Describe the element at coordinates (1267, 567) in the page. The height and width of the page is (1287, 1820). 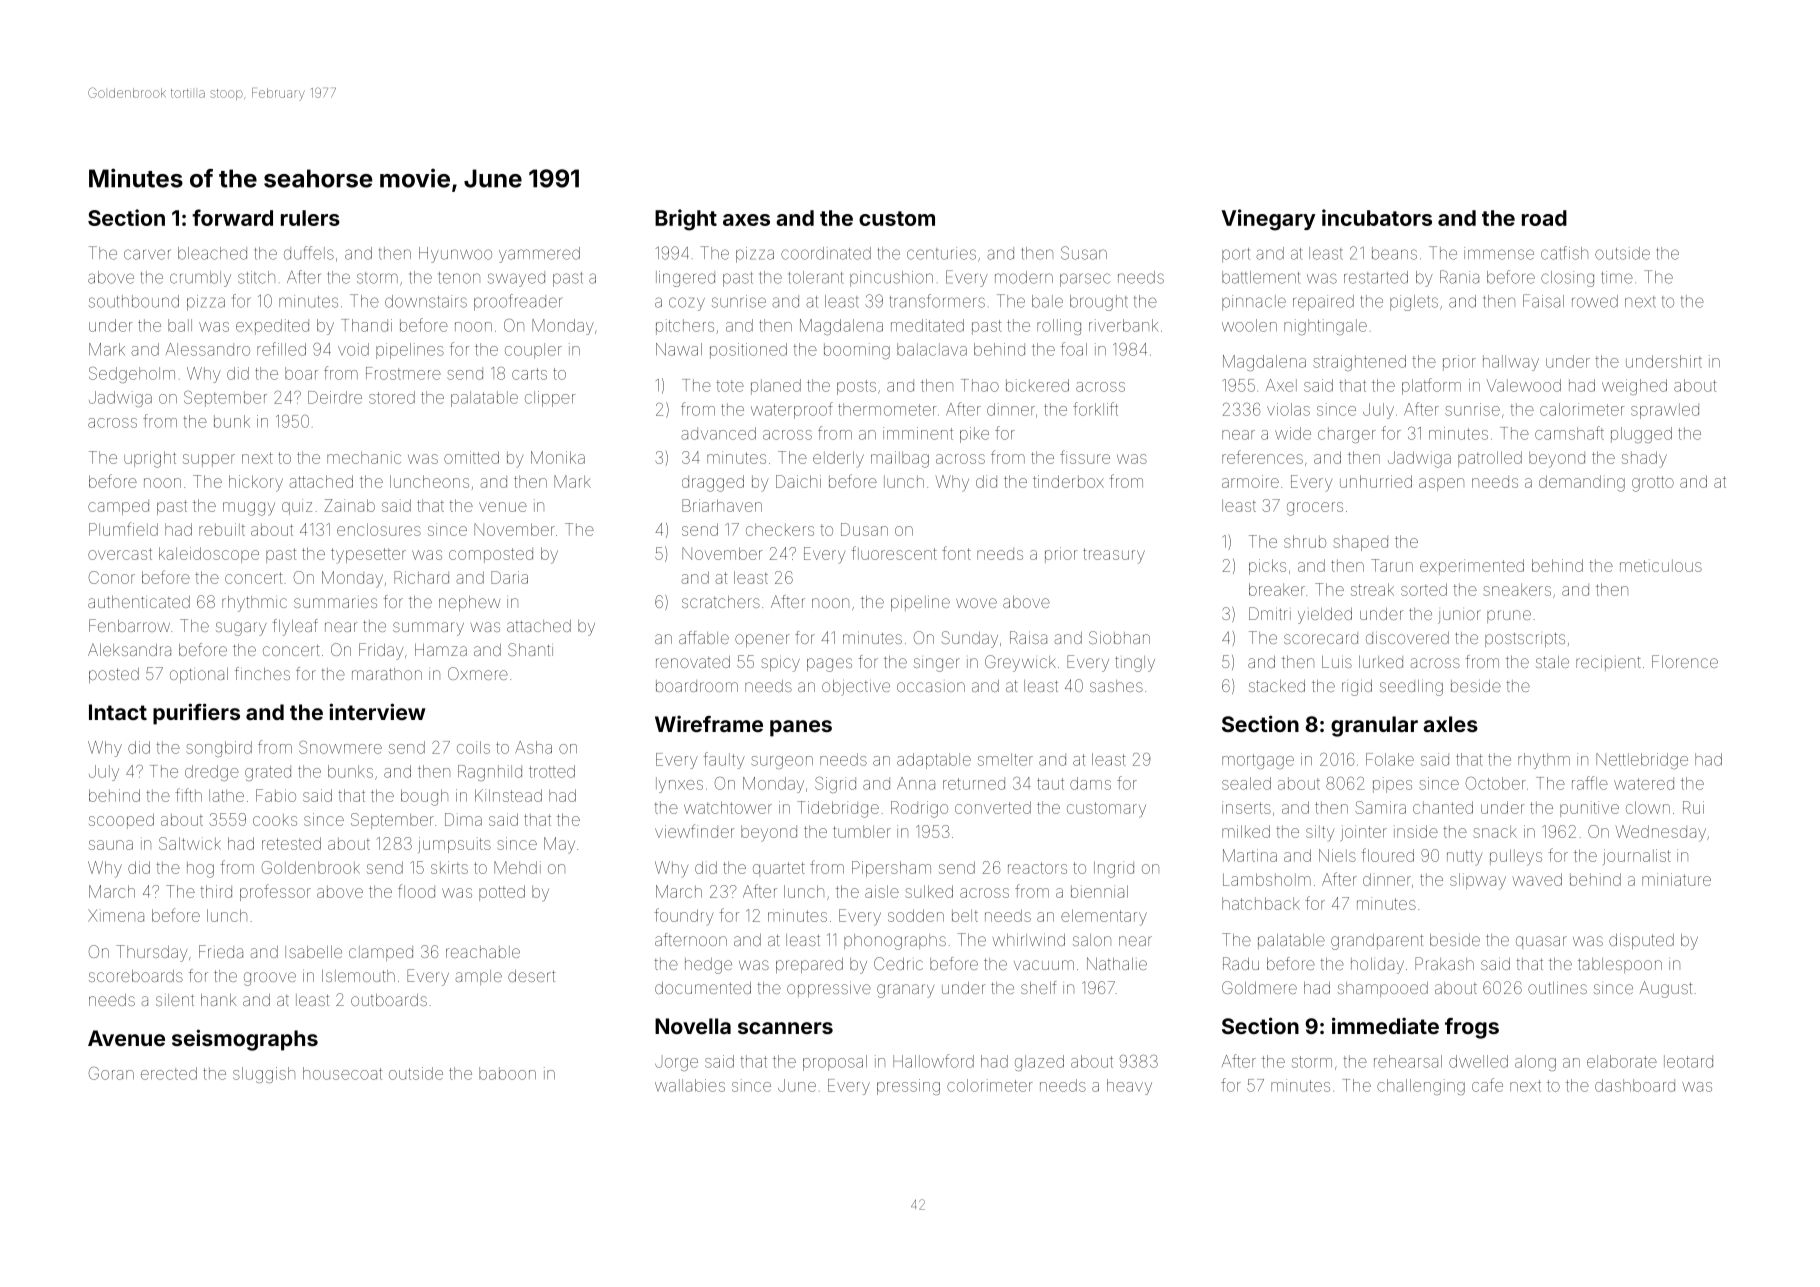
I see `picks` at that location.
